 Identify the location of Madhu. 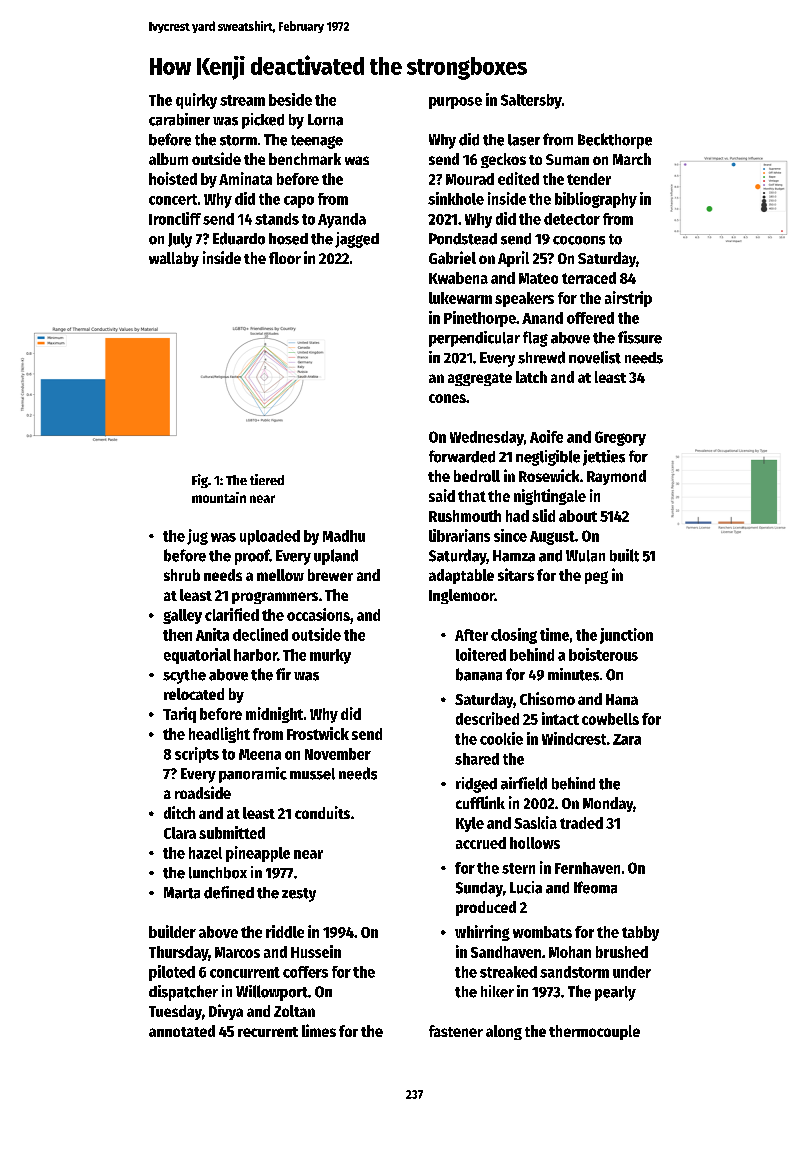
(344, 536).
